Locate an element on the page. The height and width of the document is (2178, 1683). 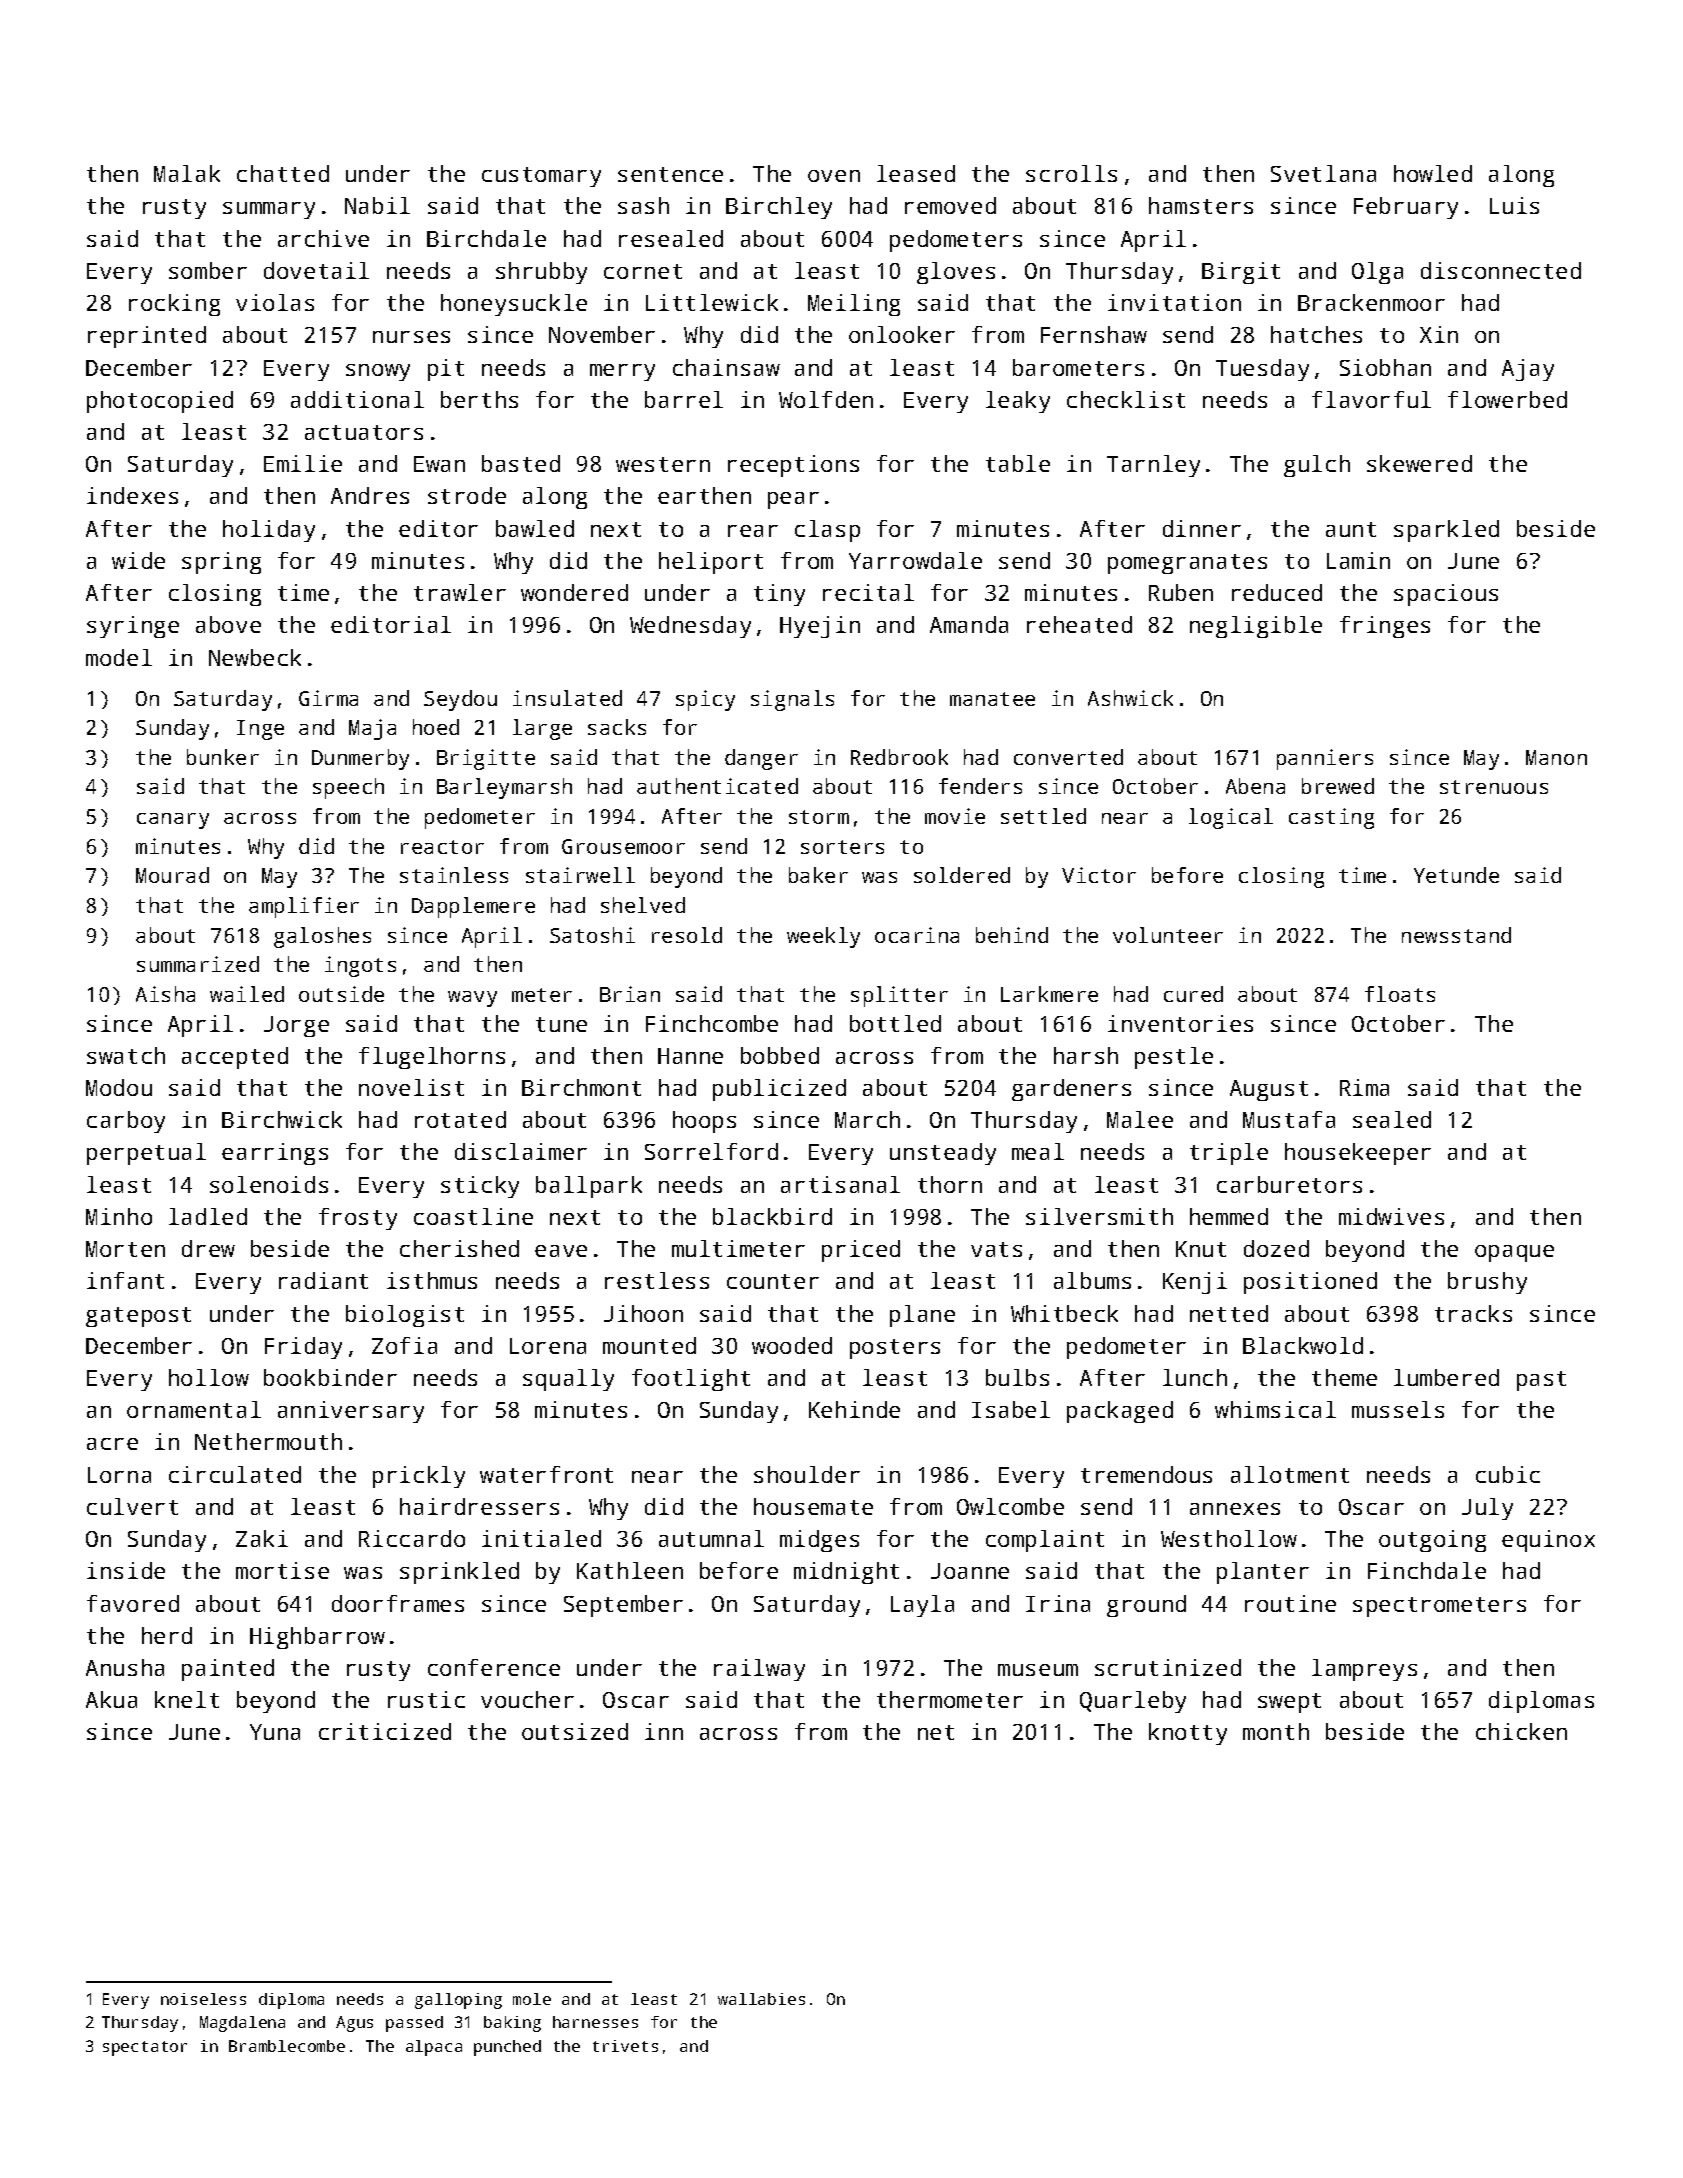
initialed is located at coordinates (541, 1538).
